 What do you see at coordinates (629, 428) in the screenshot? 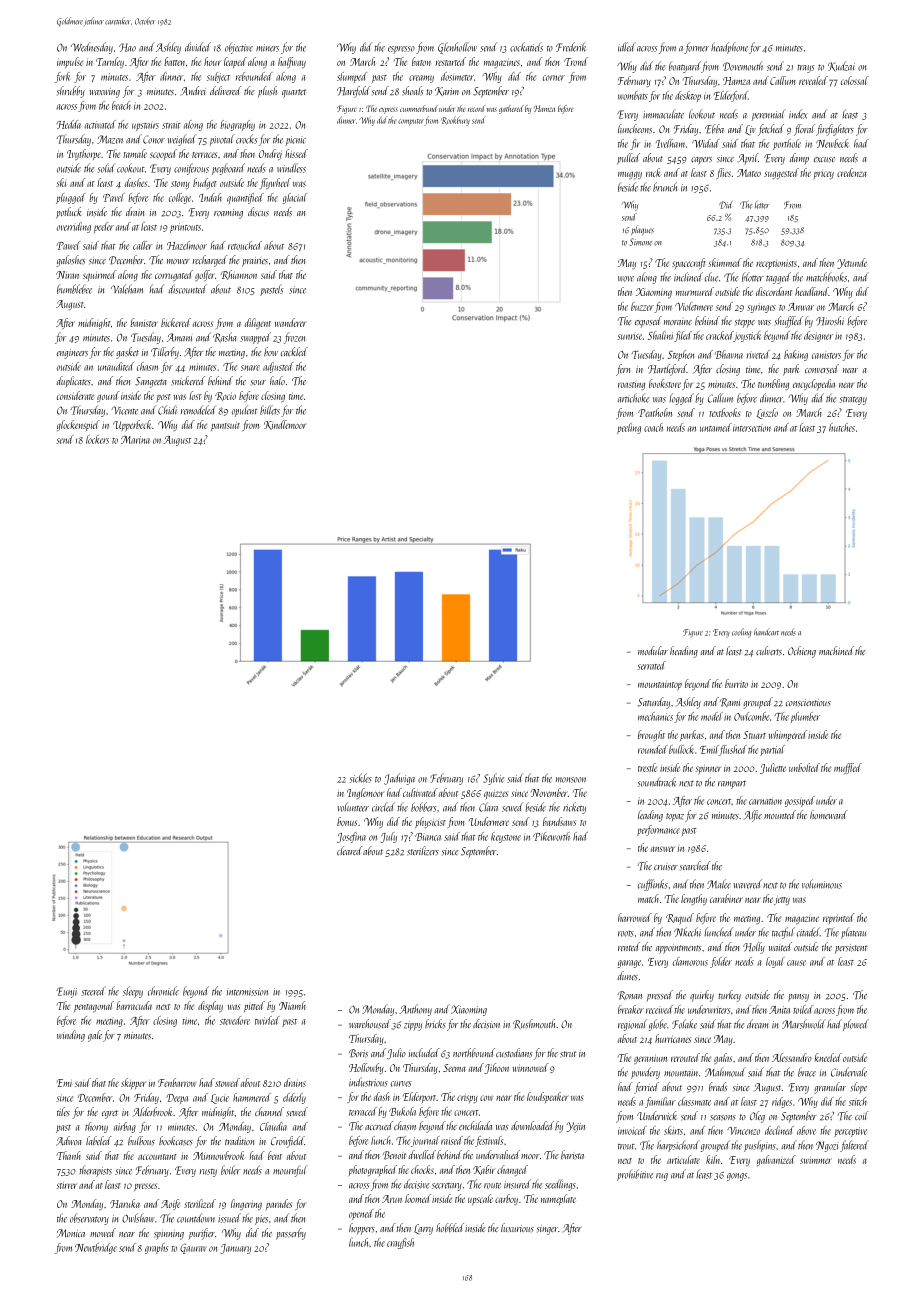
I see `peeling` at bounding box center [629, 428].
